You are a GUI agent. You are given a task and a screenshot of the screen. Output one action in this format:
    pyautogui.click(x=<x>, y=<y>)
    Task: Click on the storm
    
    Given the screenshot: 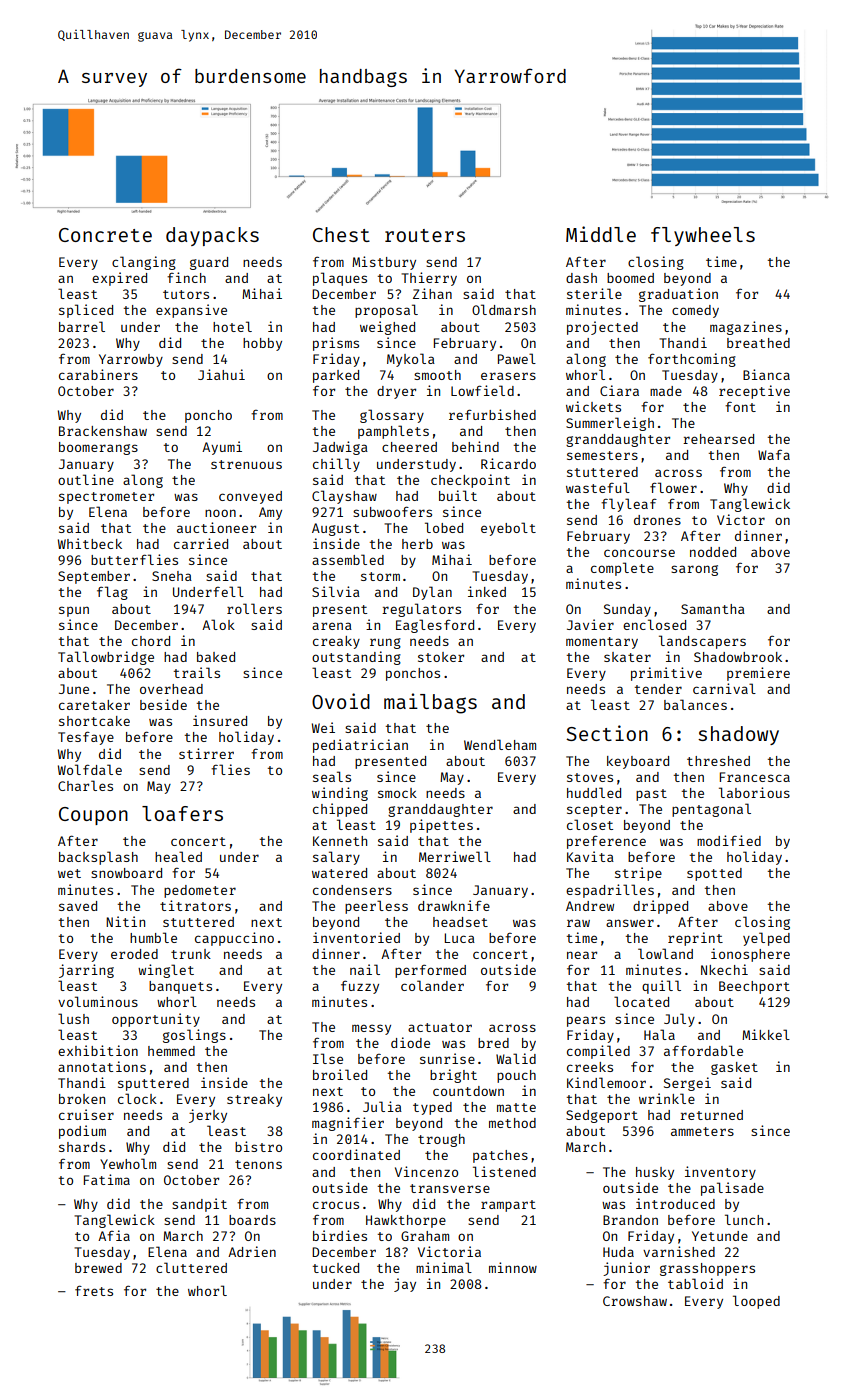 What is the action you would take?
    pyautogui.click(x=380, y=576)
